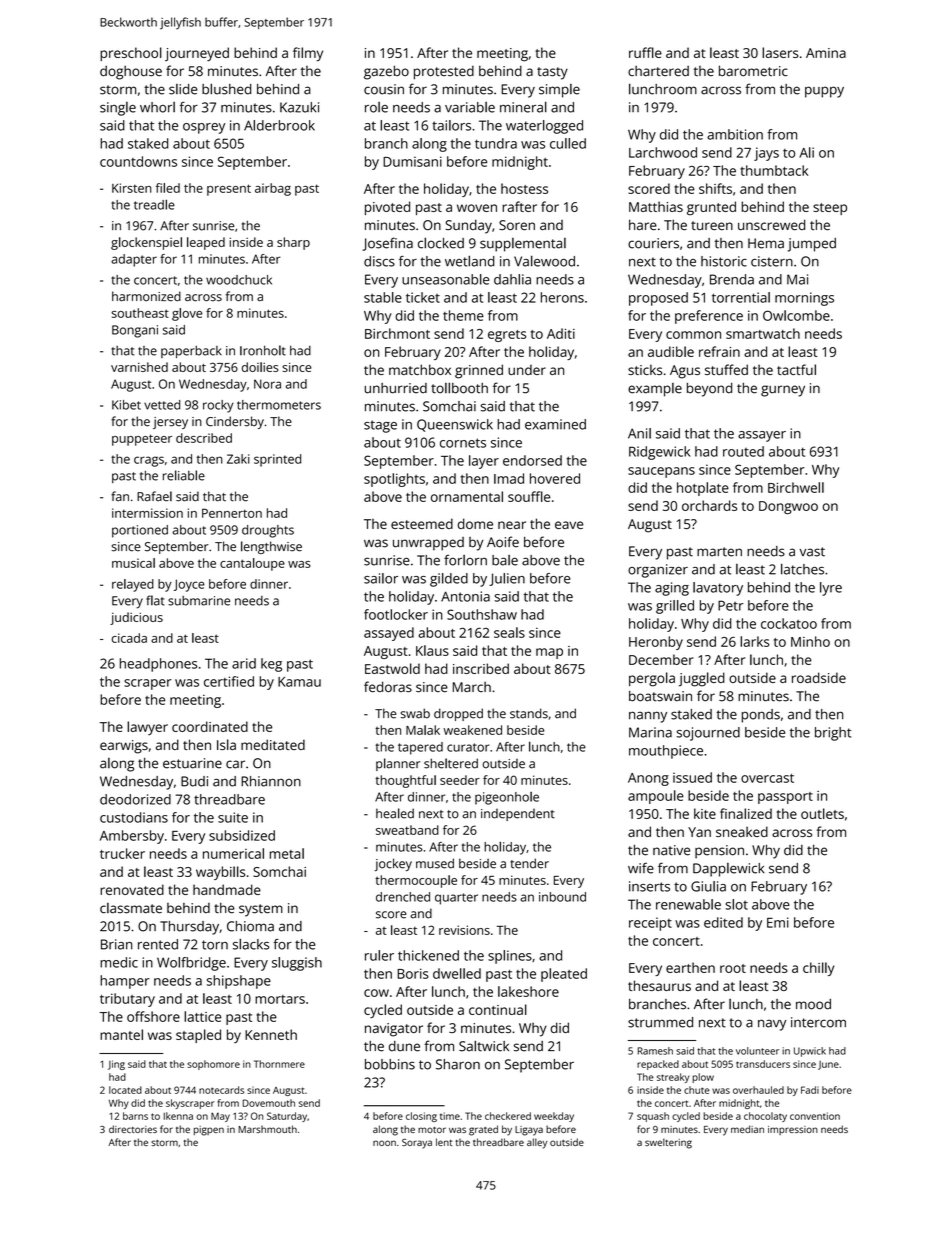 The width and height of the screenshot is (952, 1233). What do you see at coordinates (197, 54) in the screenshot?
I see `journeyed` at bounding box center [197, 54].
